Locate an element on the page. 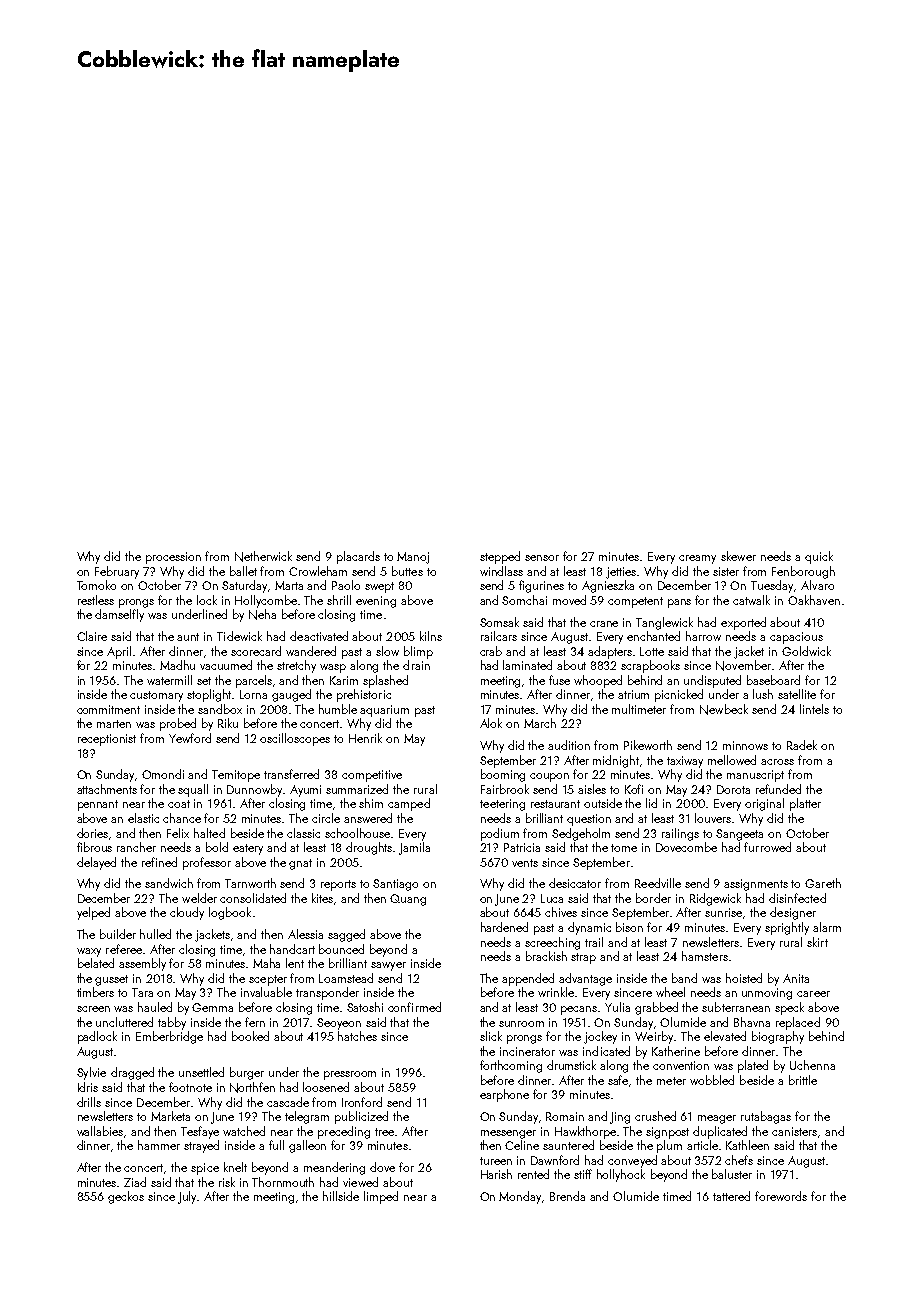 The image size is (924, 1308). risk is located at coordinates (227, 1182).
